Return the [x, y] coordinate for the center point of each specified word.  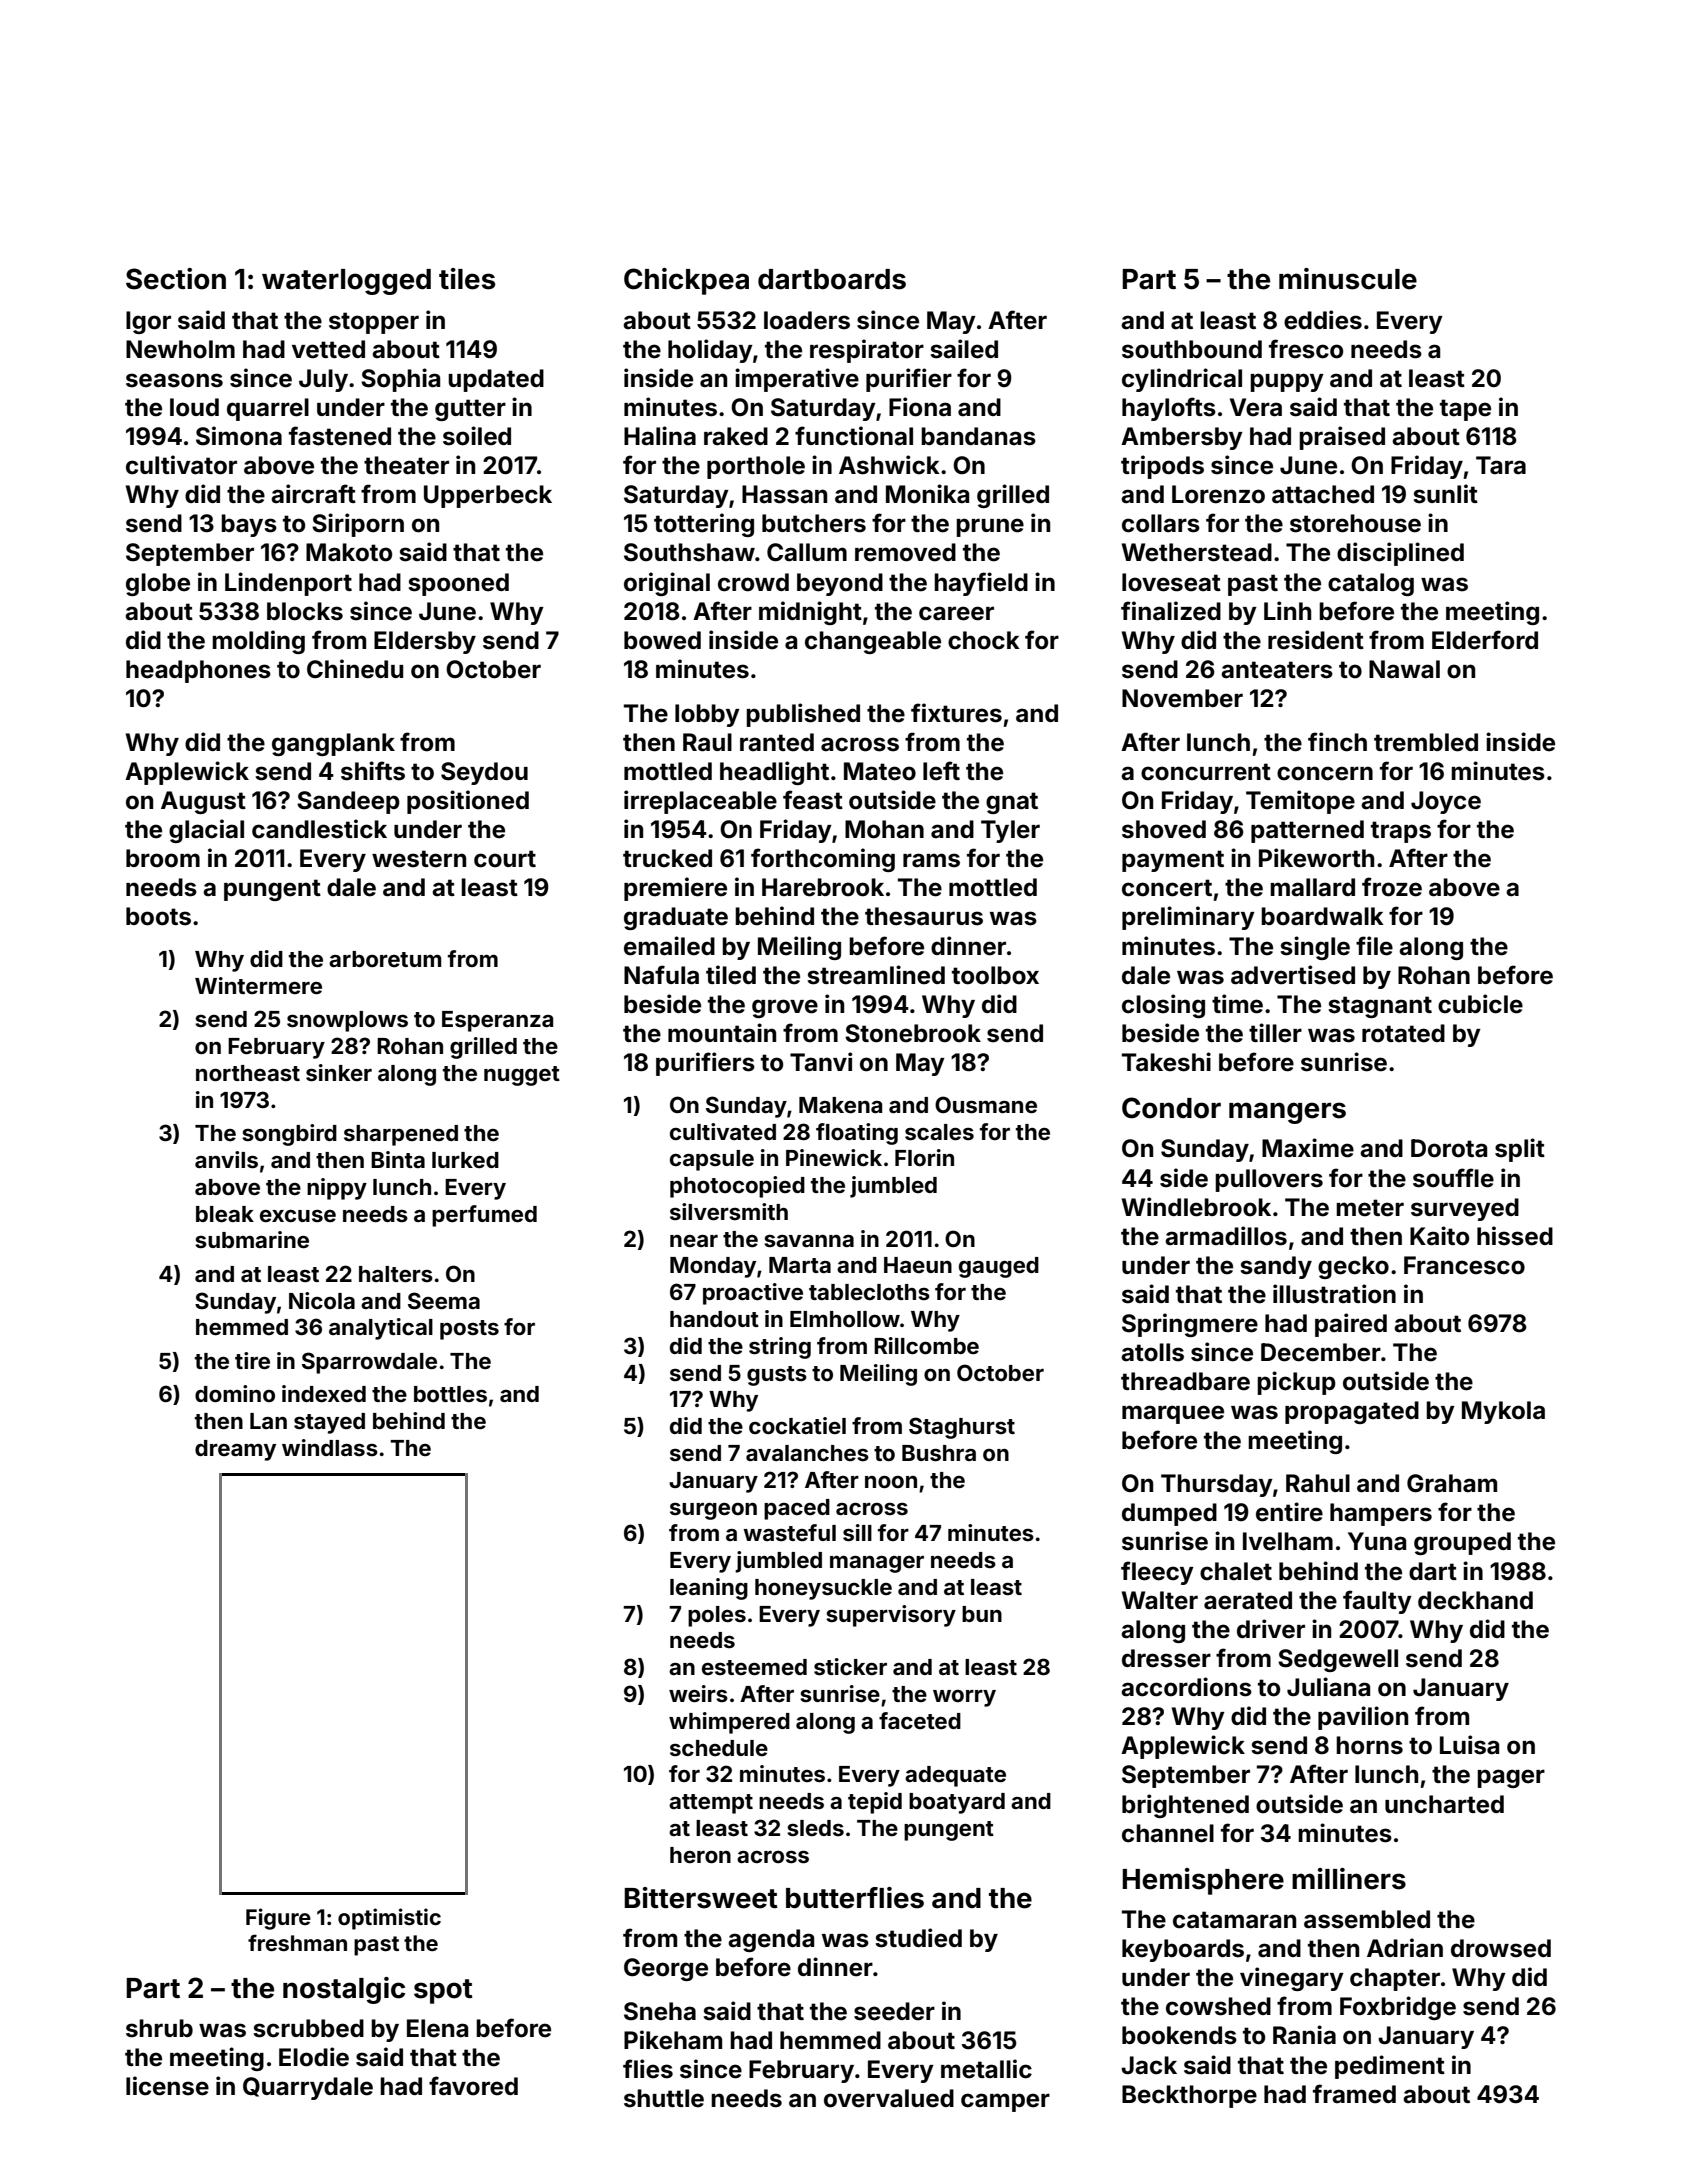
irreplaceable [700, 802]
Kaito [1439, 1236]
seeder [894, 2011]
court [505, 859]
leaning [709, 1589]
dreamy [235, 1450]
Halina [660, 436]
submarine [252, 1239]
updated [496, 380]
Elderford [1485, 640]
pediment [1390, 2067]
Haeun [918, 1265]
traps [1401, 832]
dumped [1169, 1514]
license [167, 2086]
